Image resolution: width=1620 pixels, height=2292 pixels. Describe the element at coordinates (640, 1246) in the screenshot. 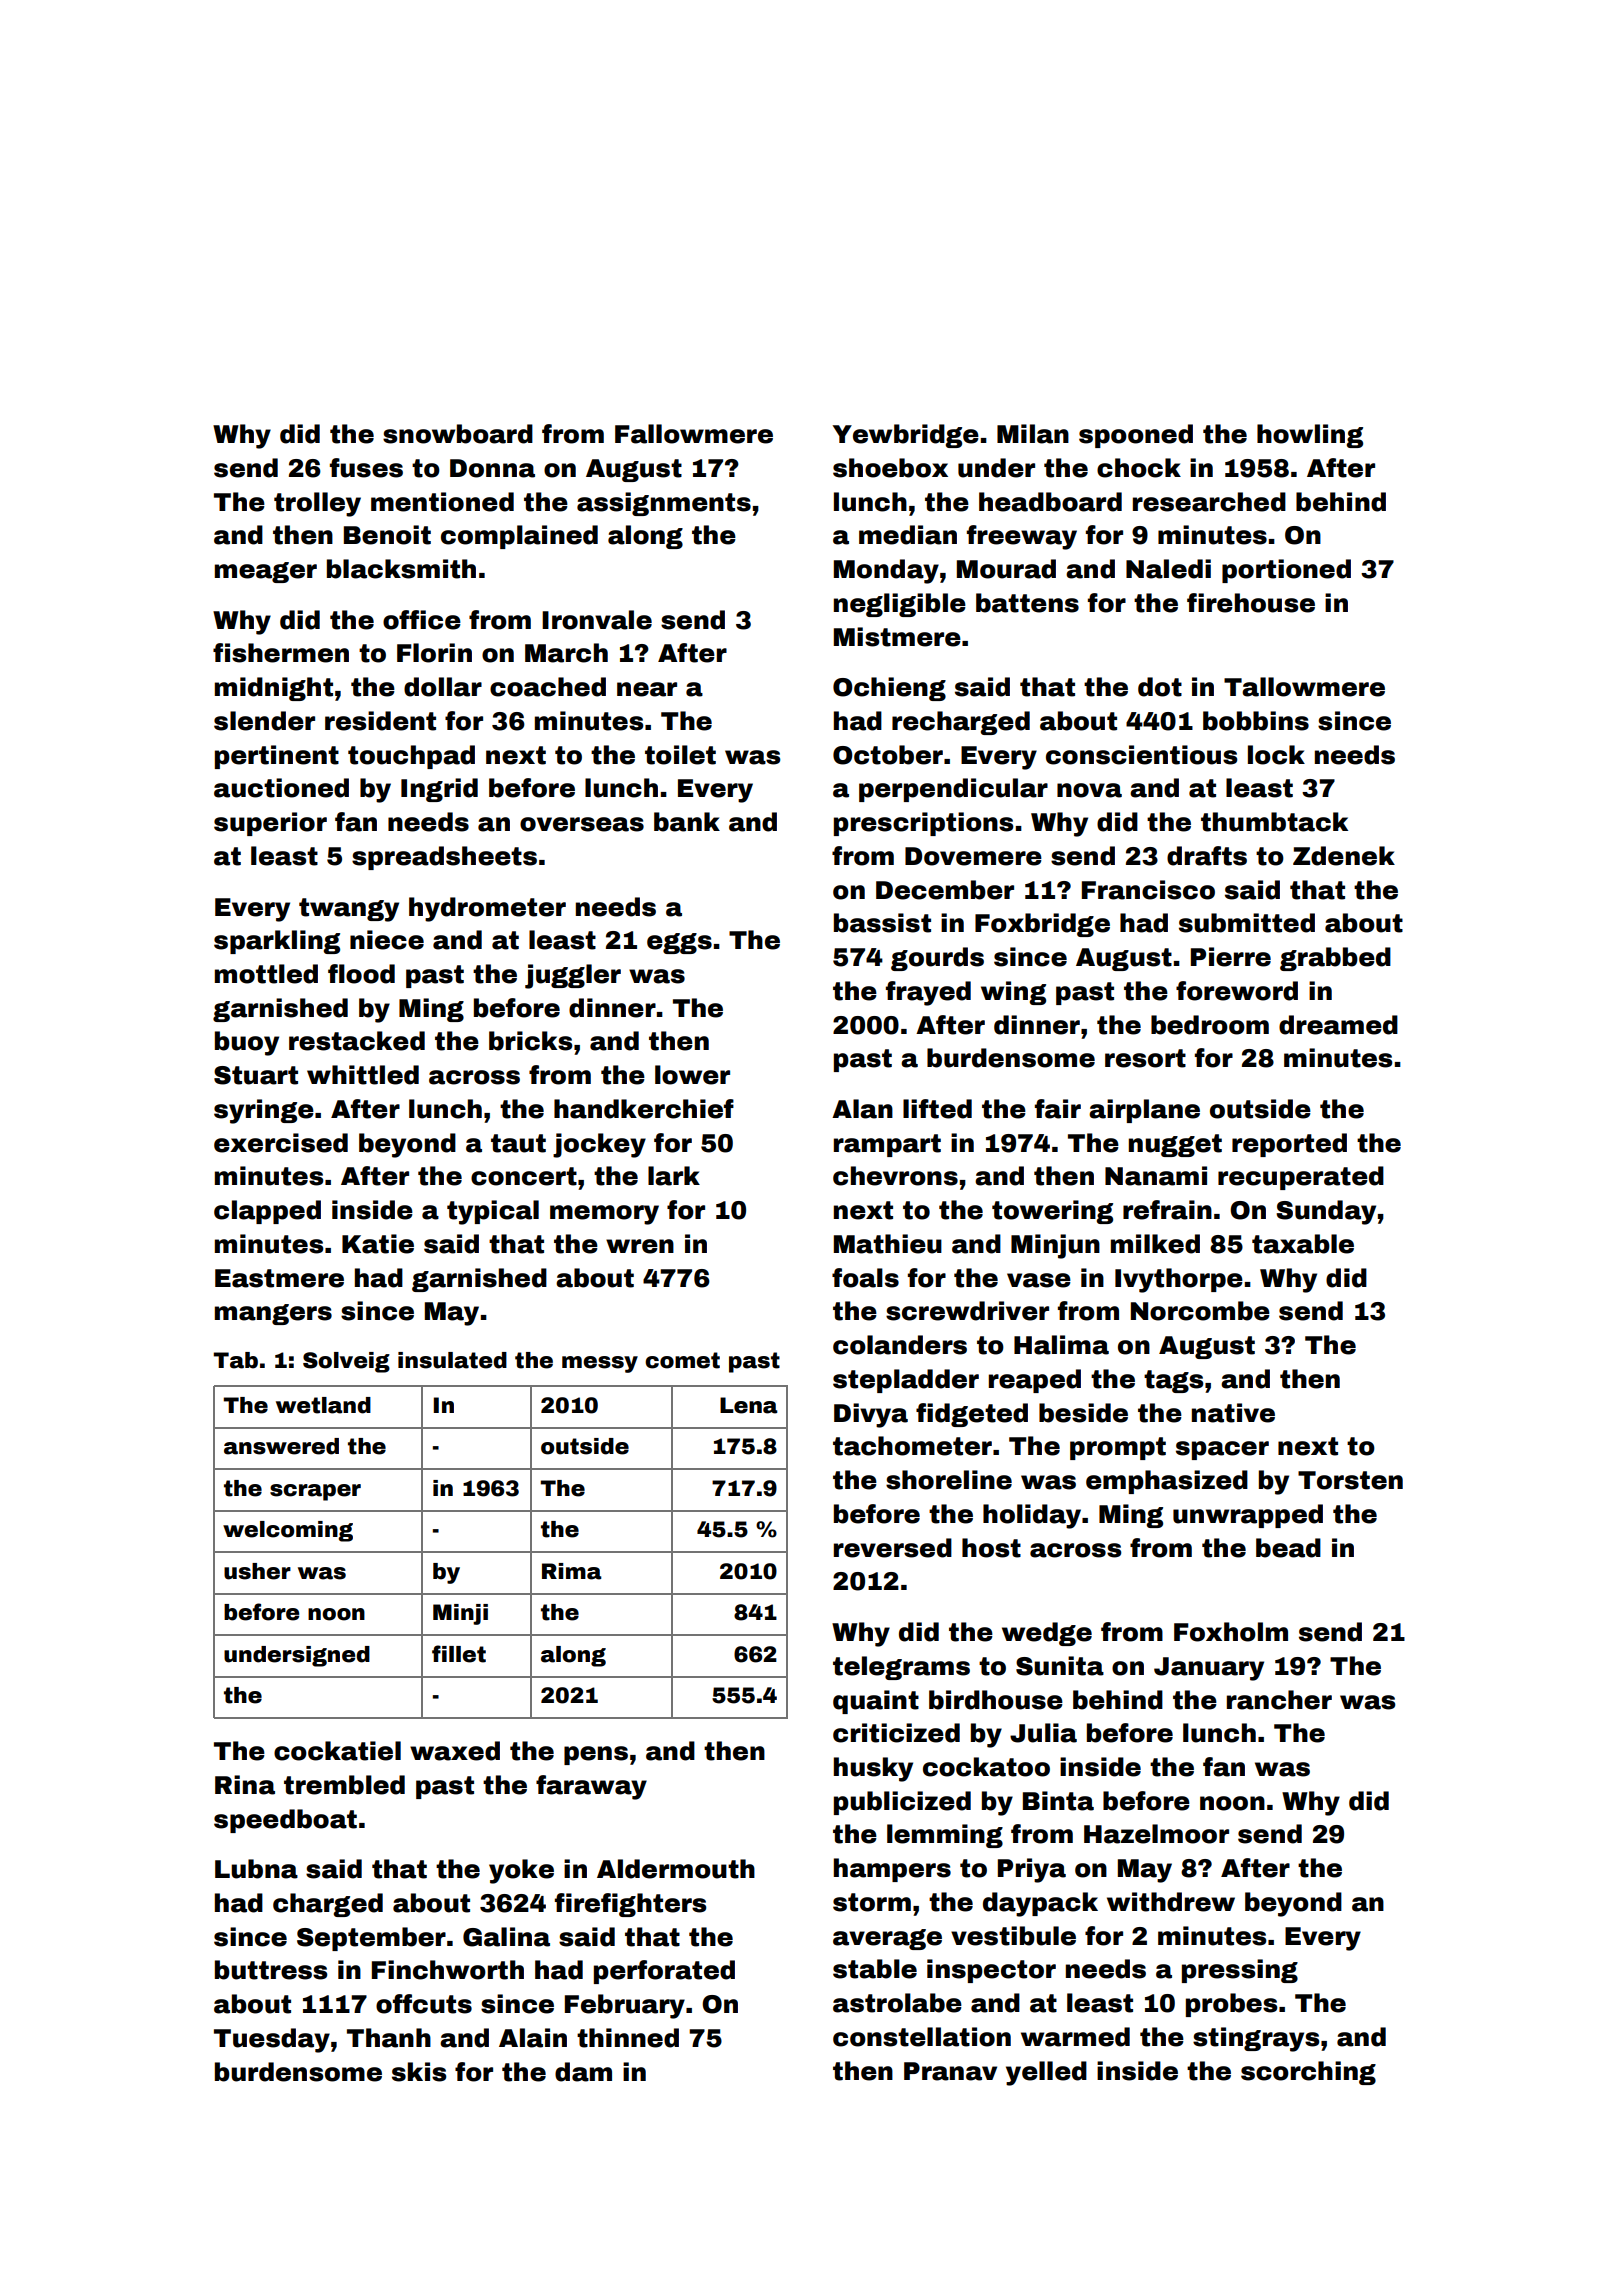

I see `wren` at that location.
